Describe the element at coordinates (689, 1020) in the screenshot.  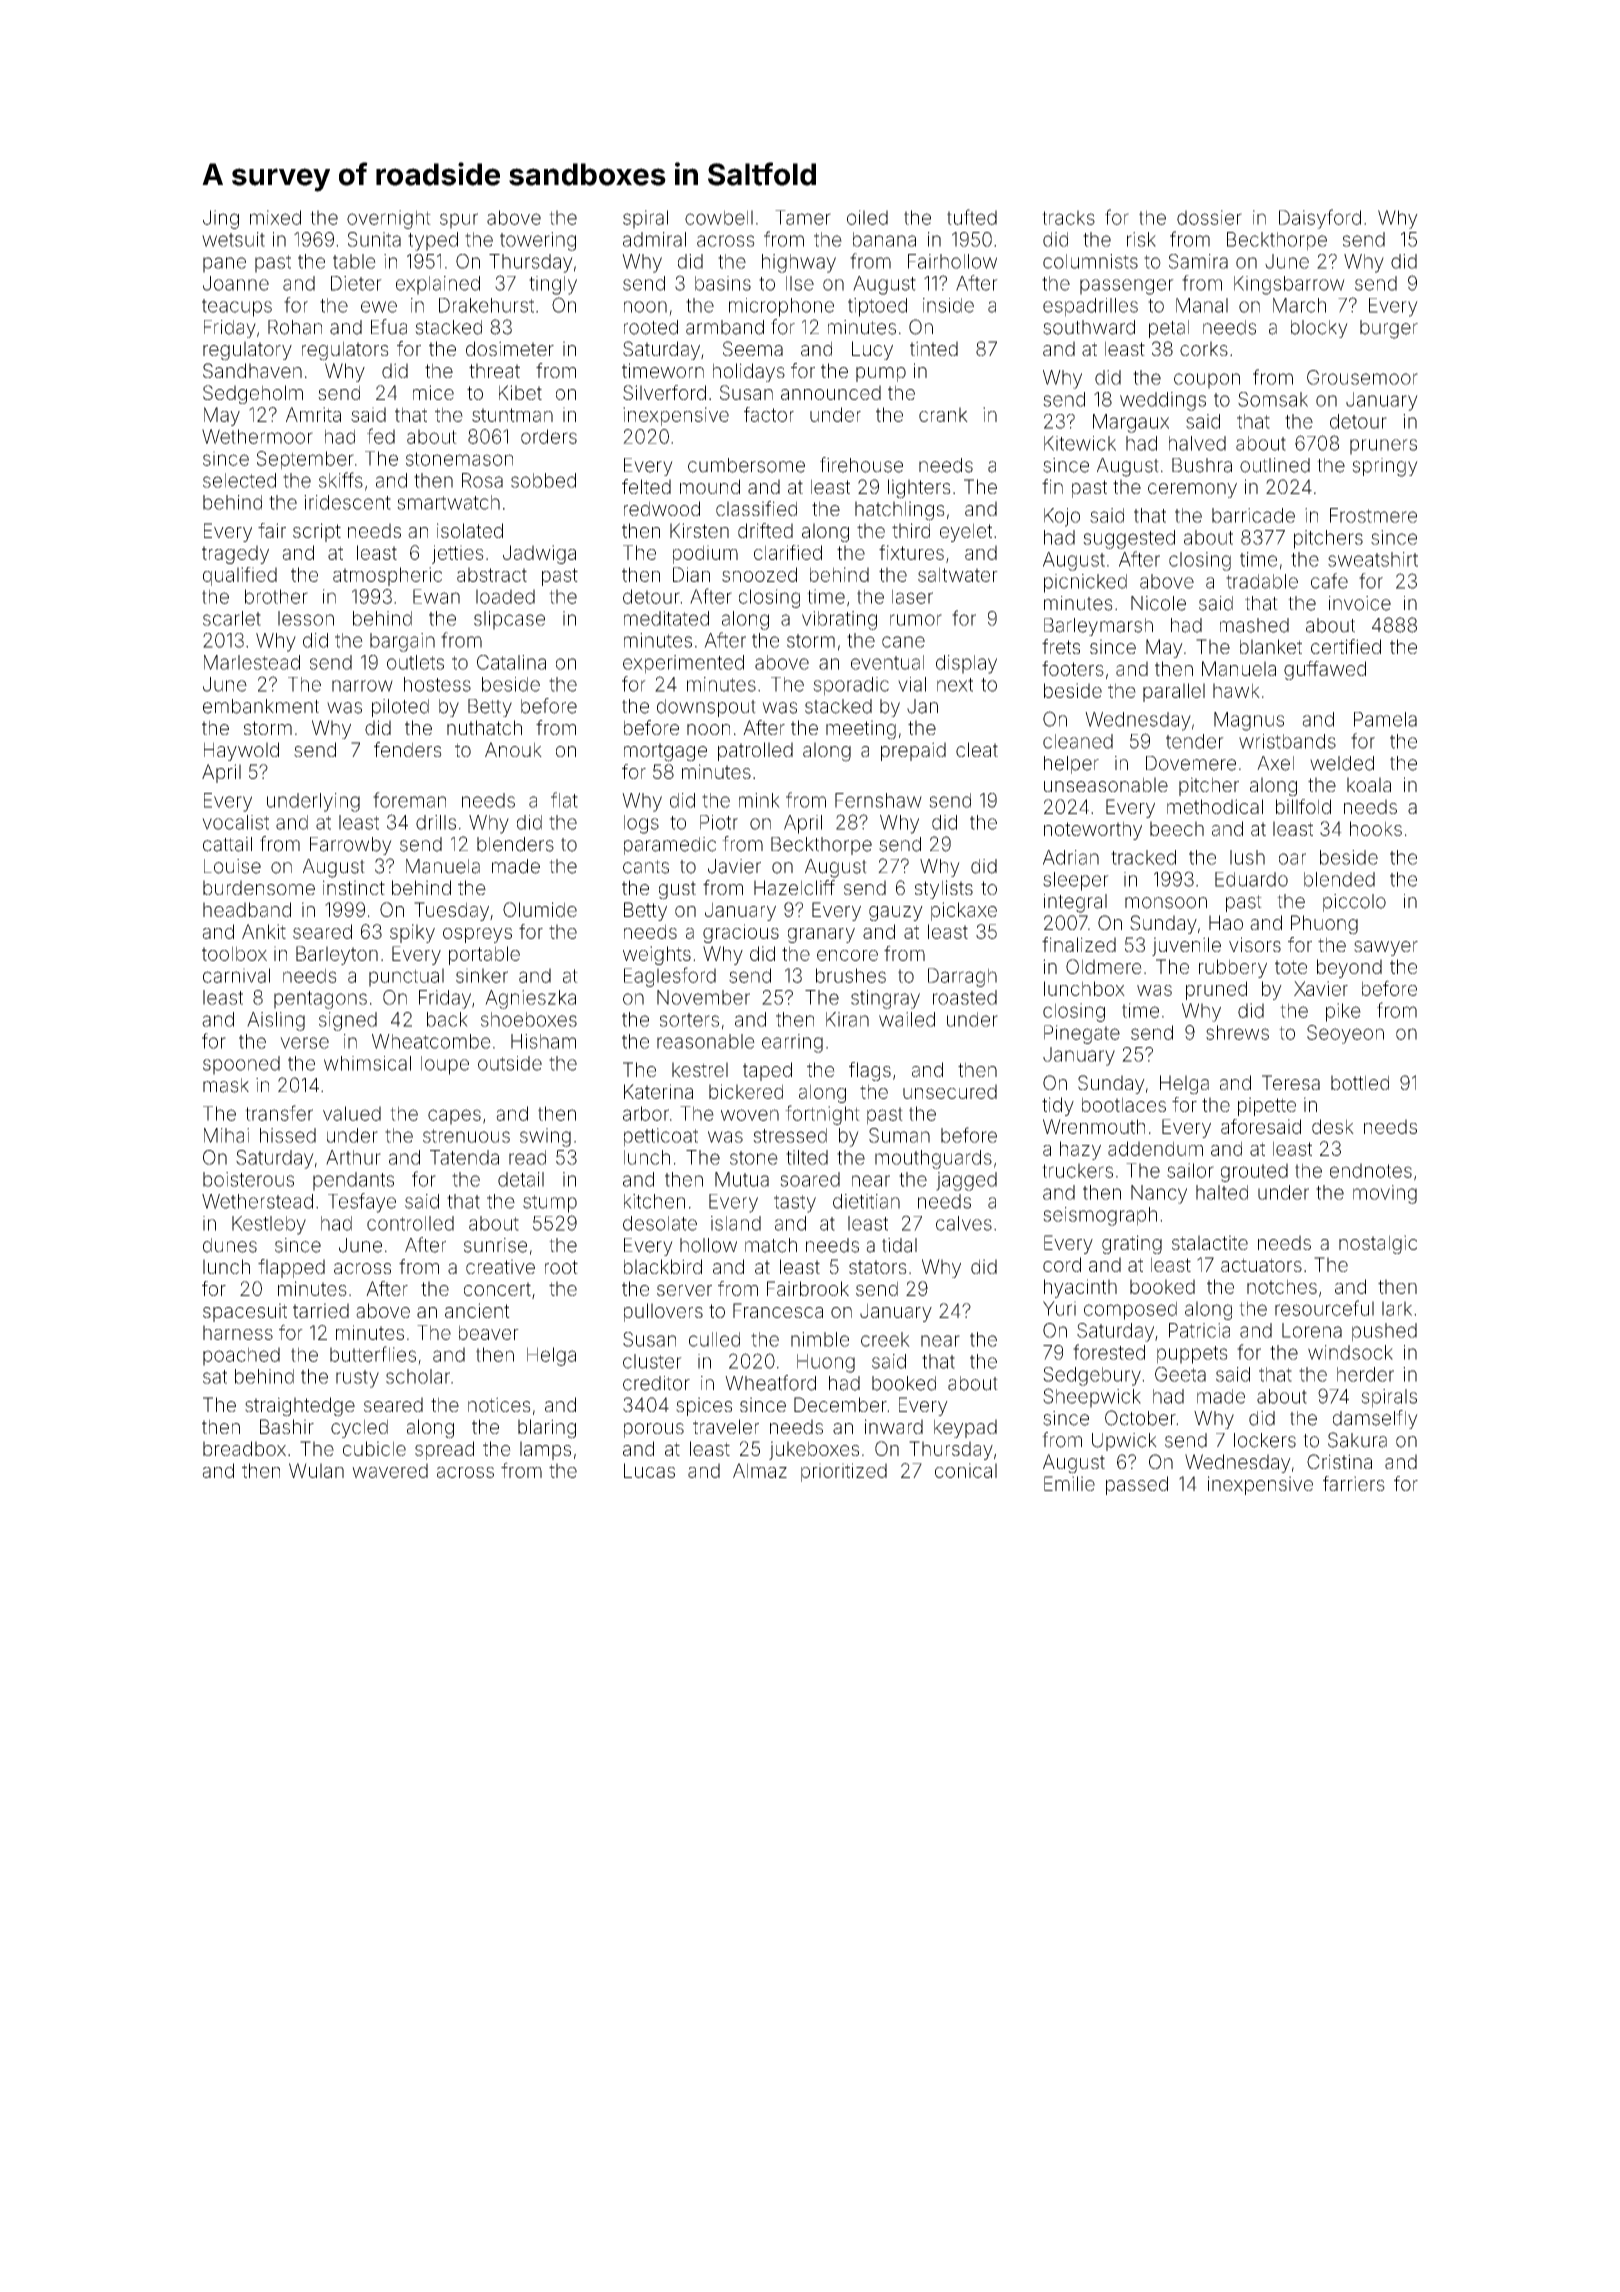
I see `sorters` at that location.
